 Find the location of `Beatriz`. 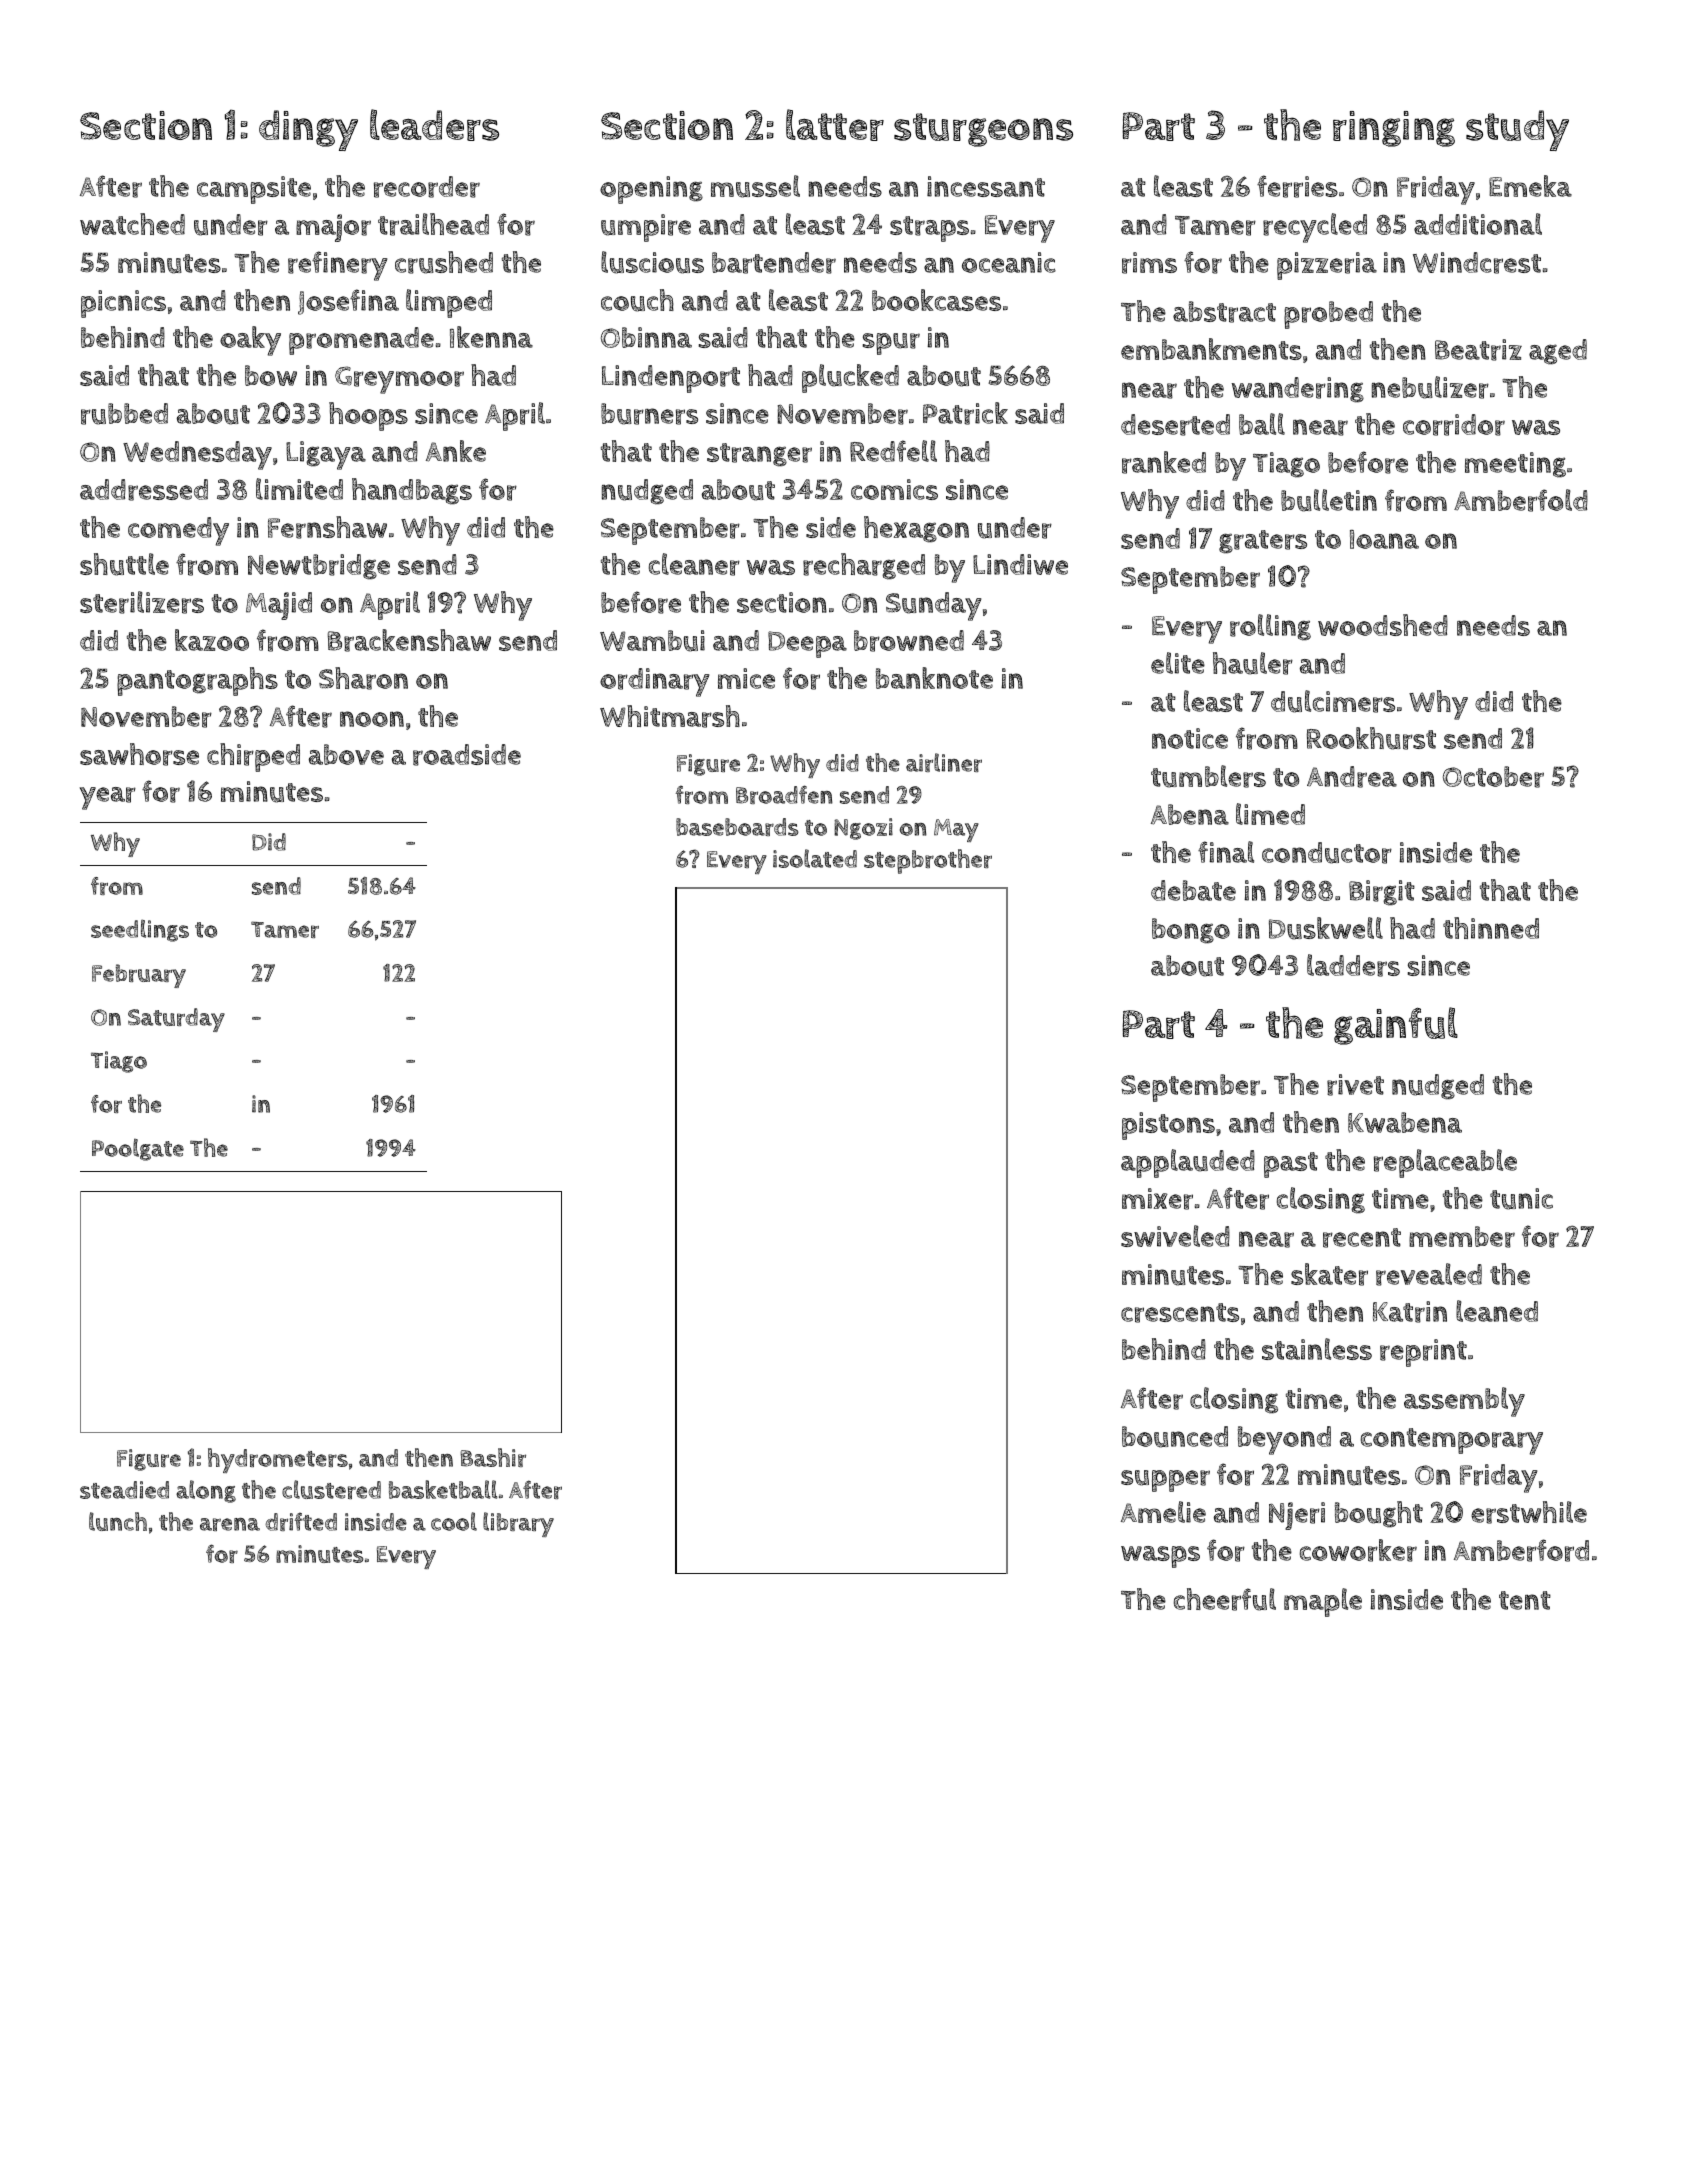

Beatriz is located at coordinates (1478, 350).
